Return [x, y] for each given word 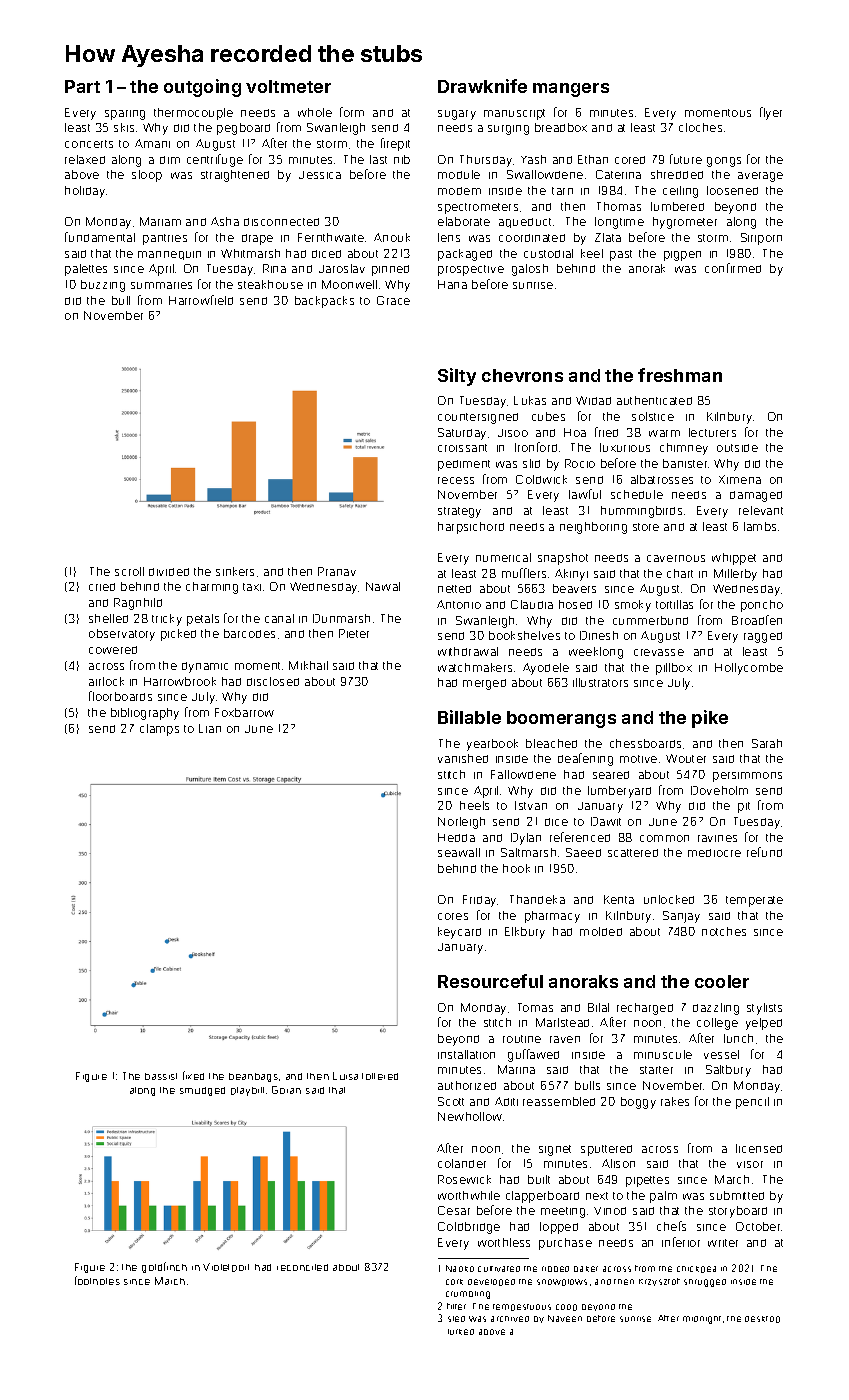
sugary [457, 115]
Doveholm [719, 790]
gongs [724, 162]
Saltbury [728, 1071]
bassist [161, 1076]
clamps [159, 730]
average [760, 177]
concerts [89, 144]
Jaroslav [342, 268]
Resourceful [490, 981]
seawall [459, 852]
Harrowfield [201, 300]
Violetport [226, 1267]
